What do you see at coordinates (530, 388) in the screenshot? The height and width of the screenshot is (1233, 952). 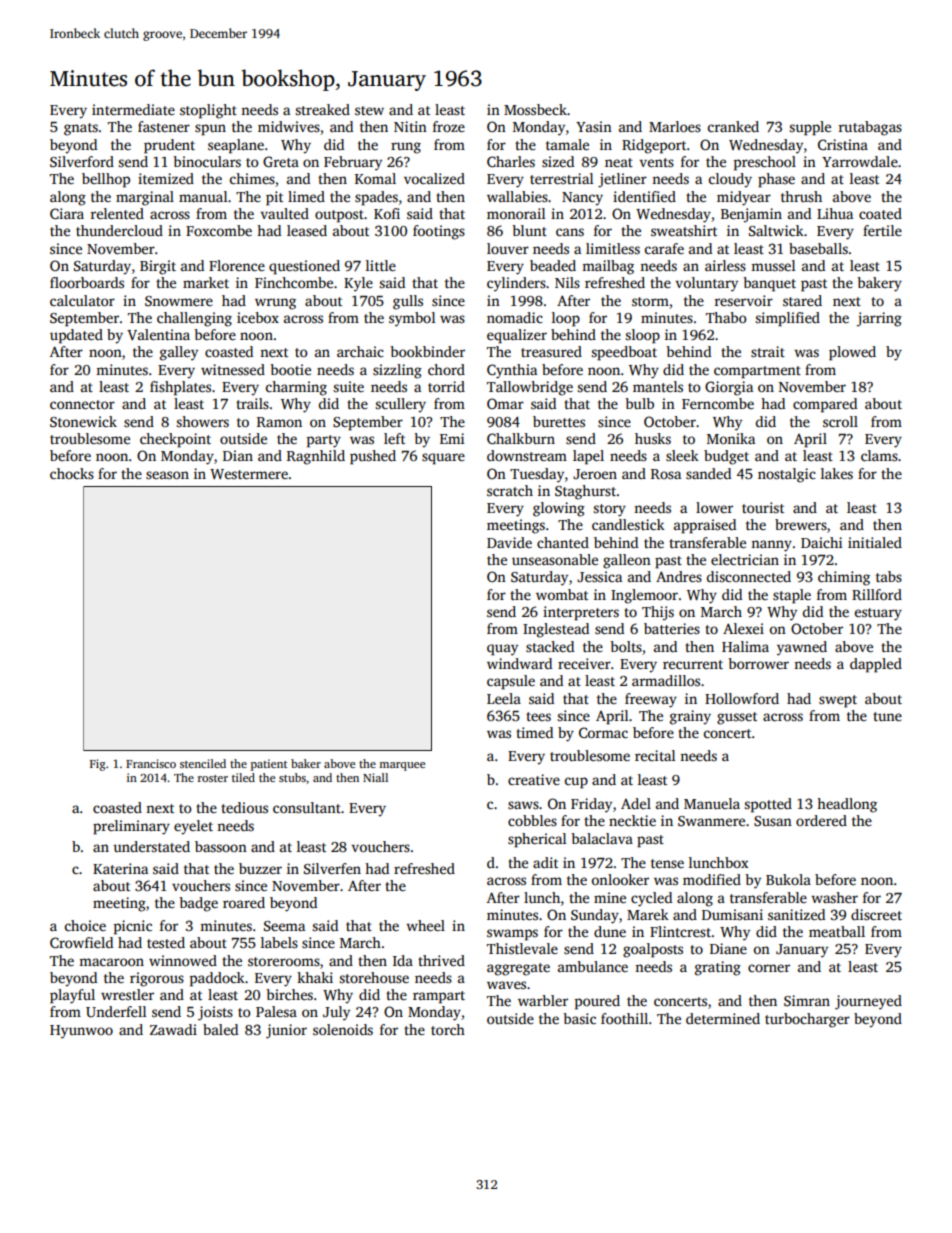 I see `Tallowbridge` at bounding box center [530, 388].
